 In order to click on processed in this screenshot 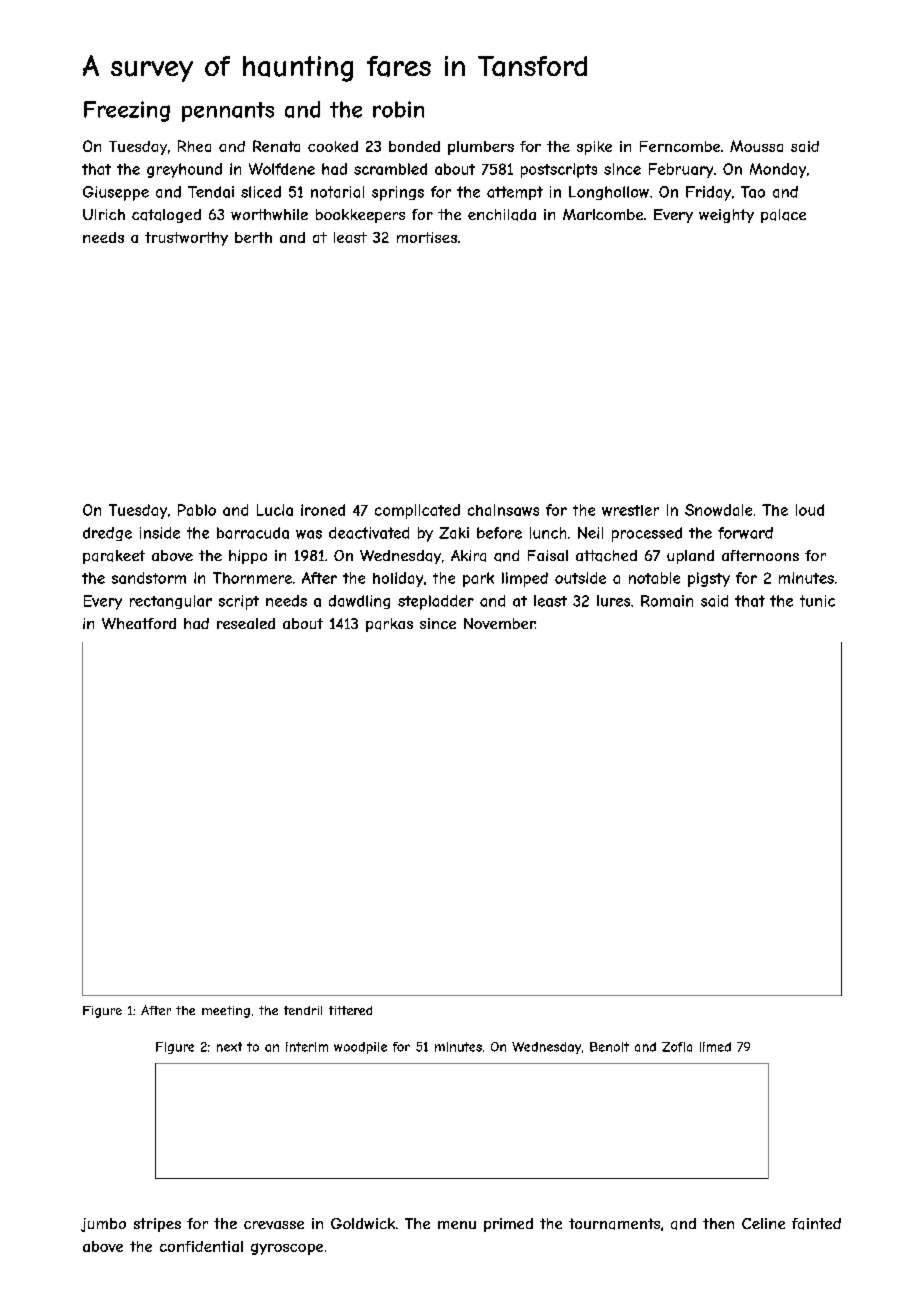, I will do `click(647, 534)`.
